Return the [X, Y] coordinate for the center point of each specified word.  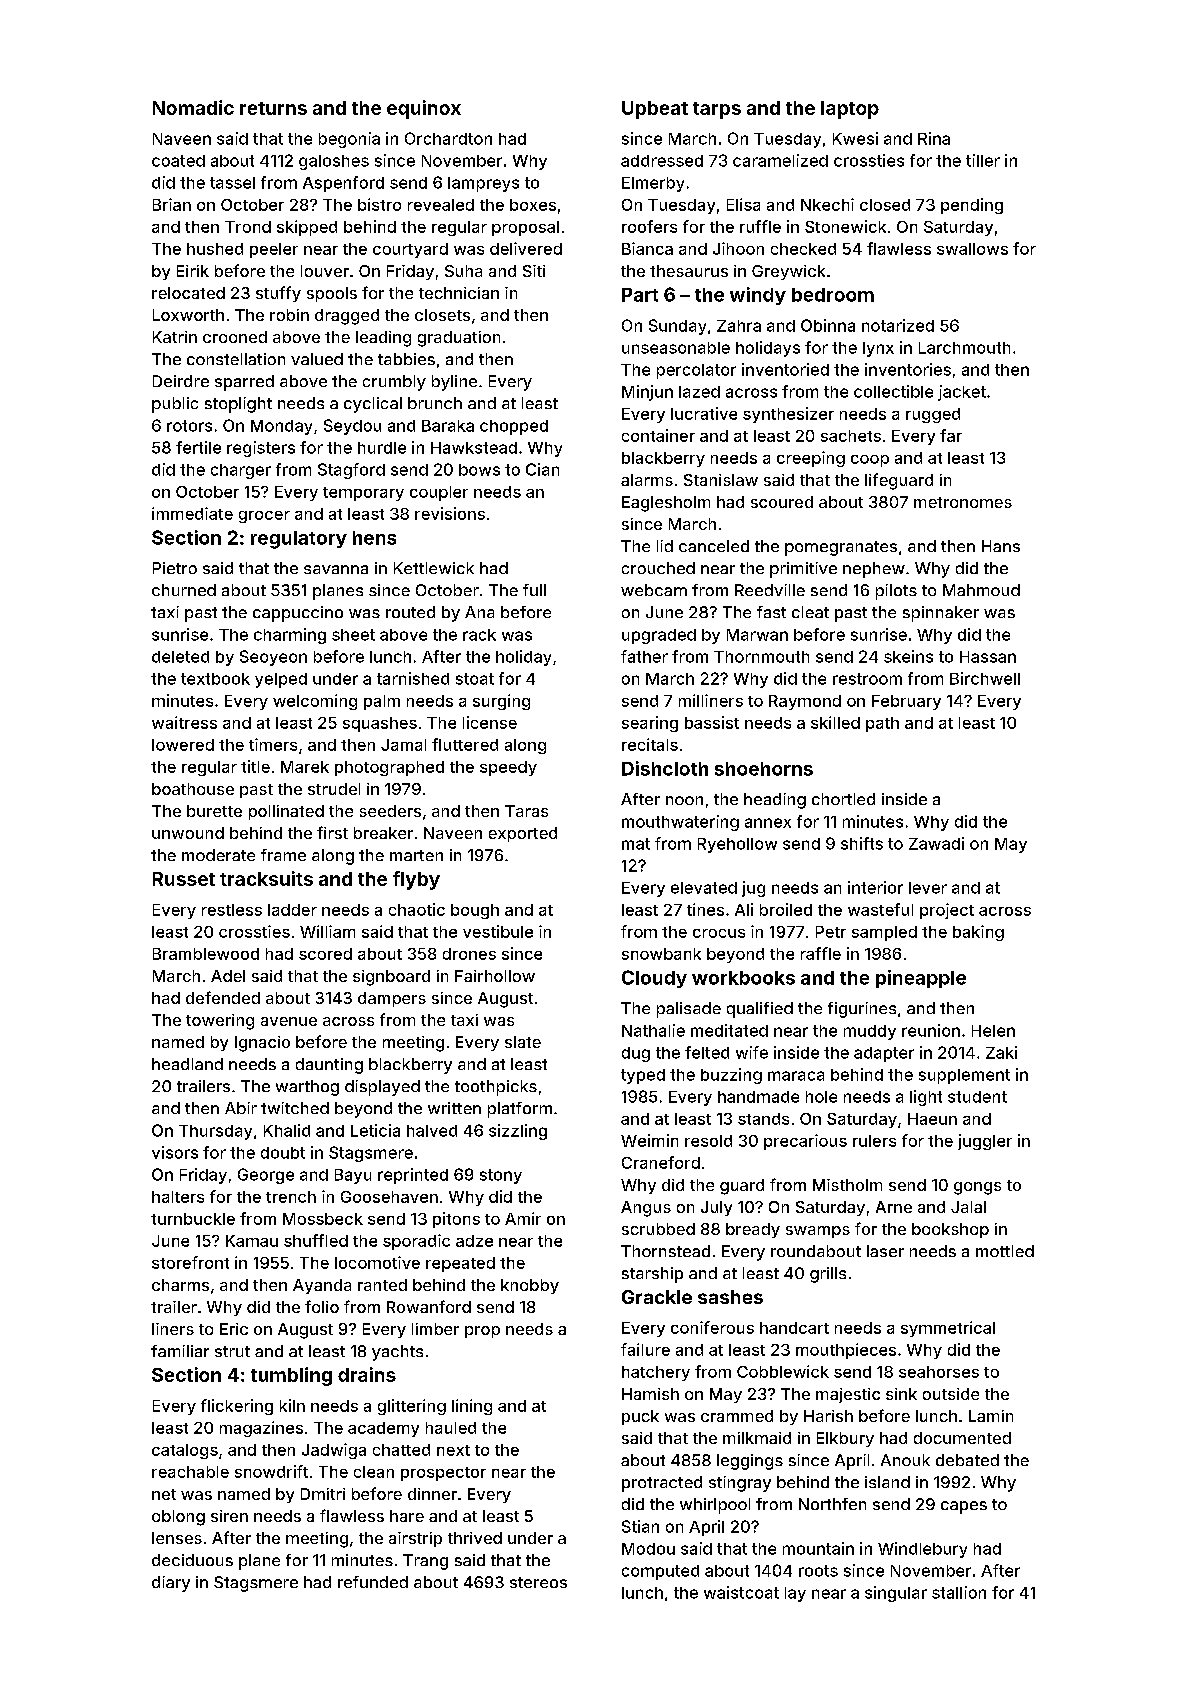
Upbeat [655, 110]
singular [896, 1594]
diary [171, 1584]
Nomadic [193, 107]
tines [705, 909]
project [947, 911]
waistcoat [741, 1592]
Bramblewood [206, 954]
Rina [934, 138]
